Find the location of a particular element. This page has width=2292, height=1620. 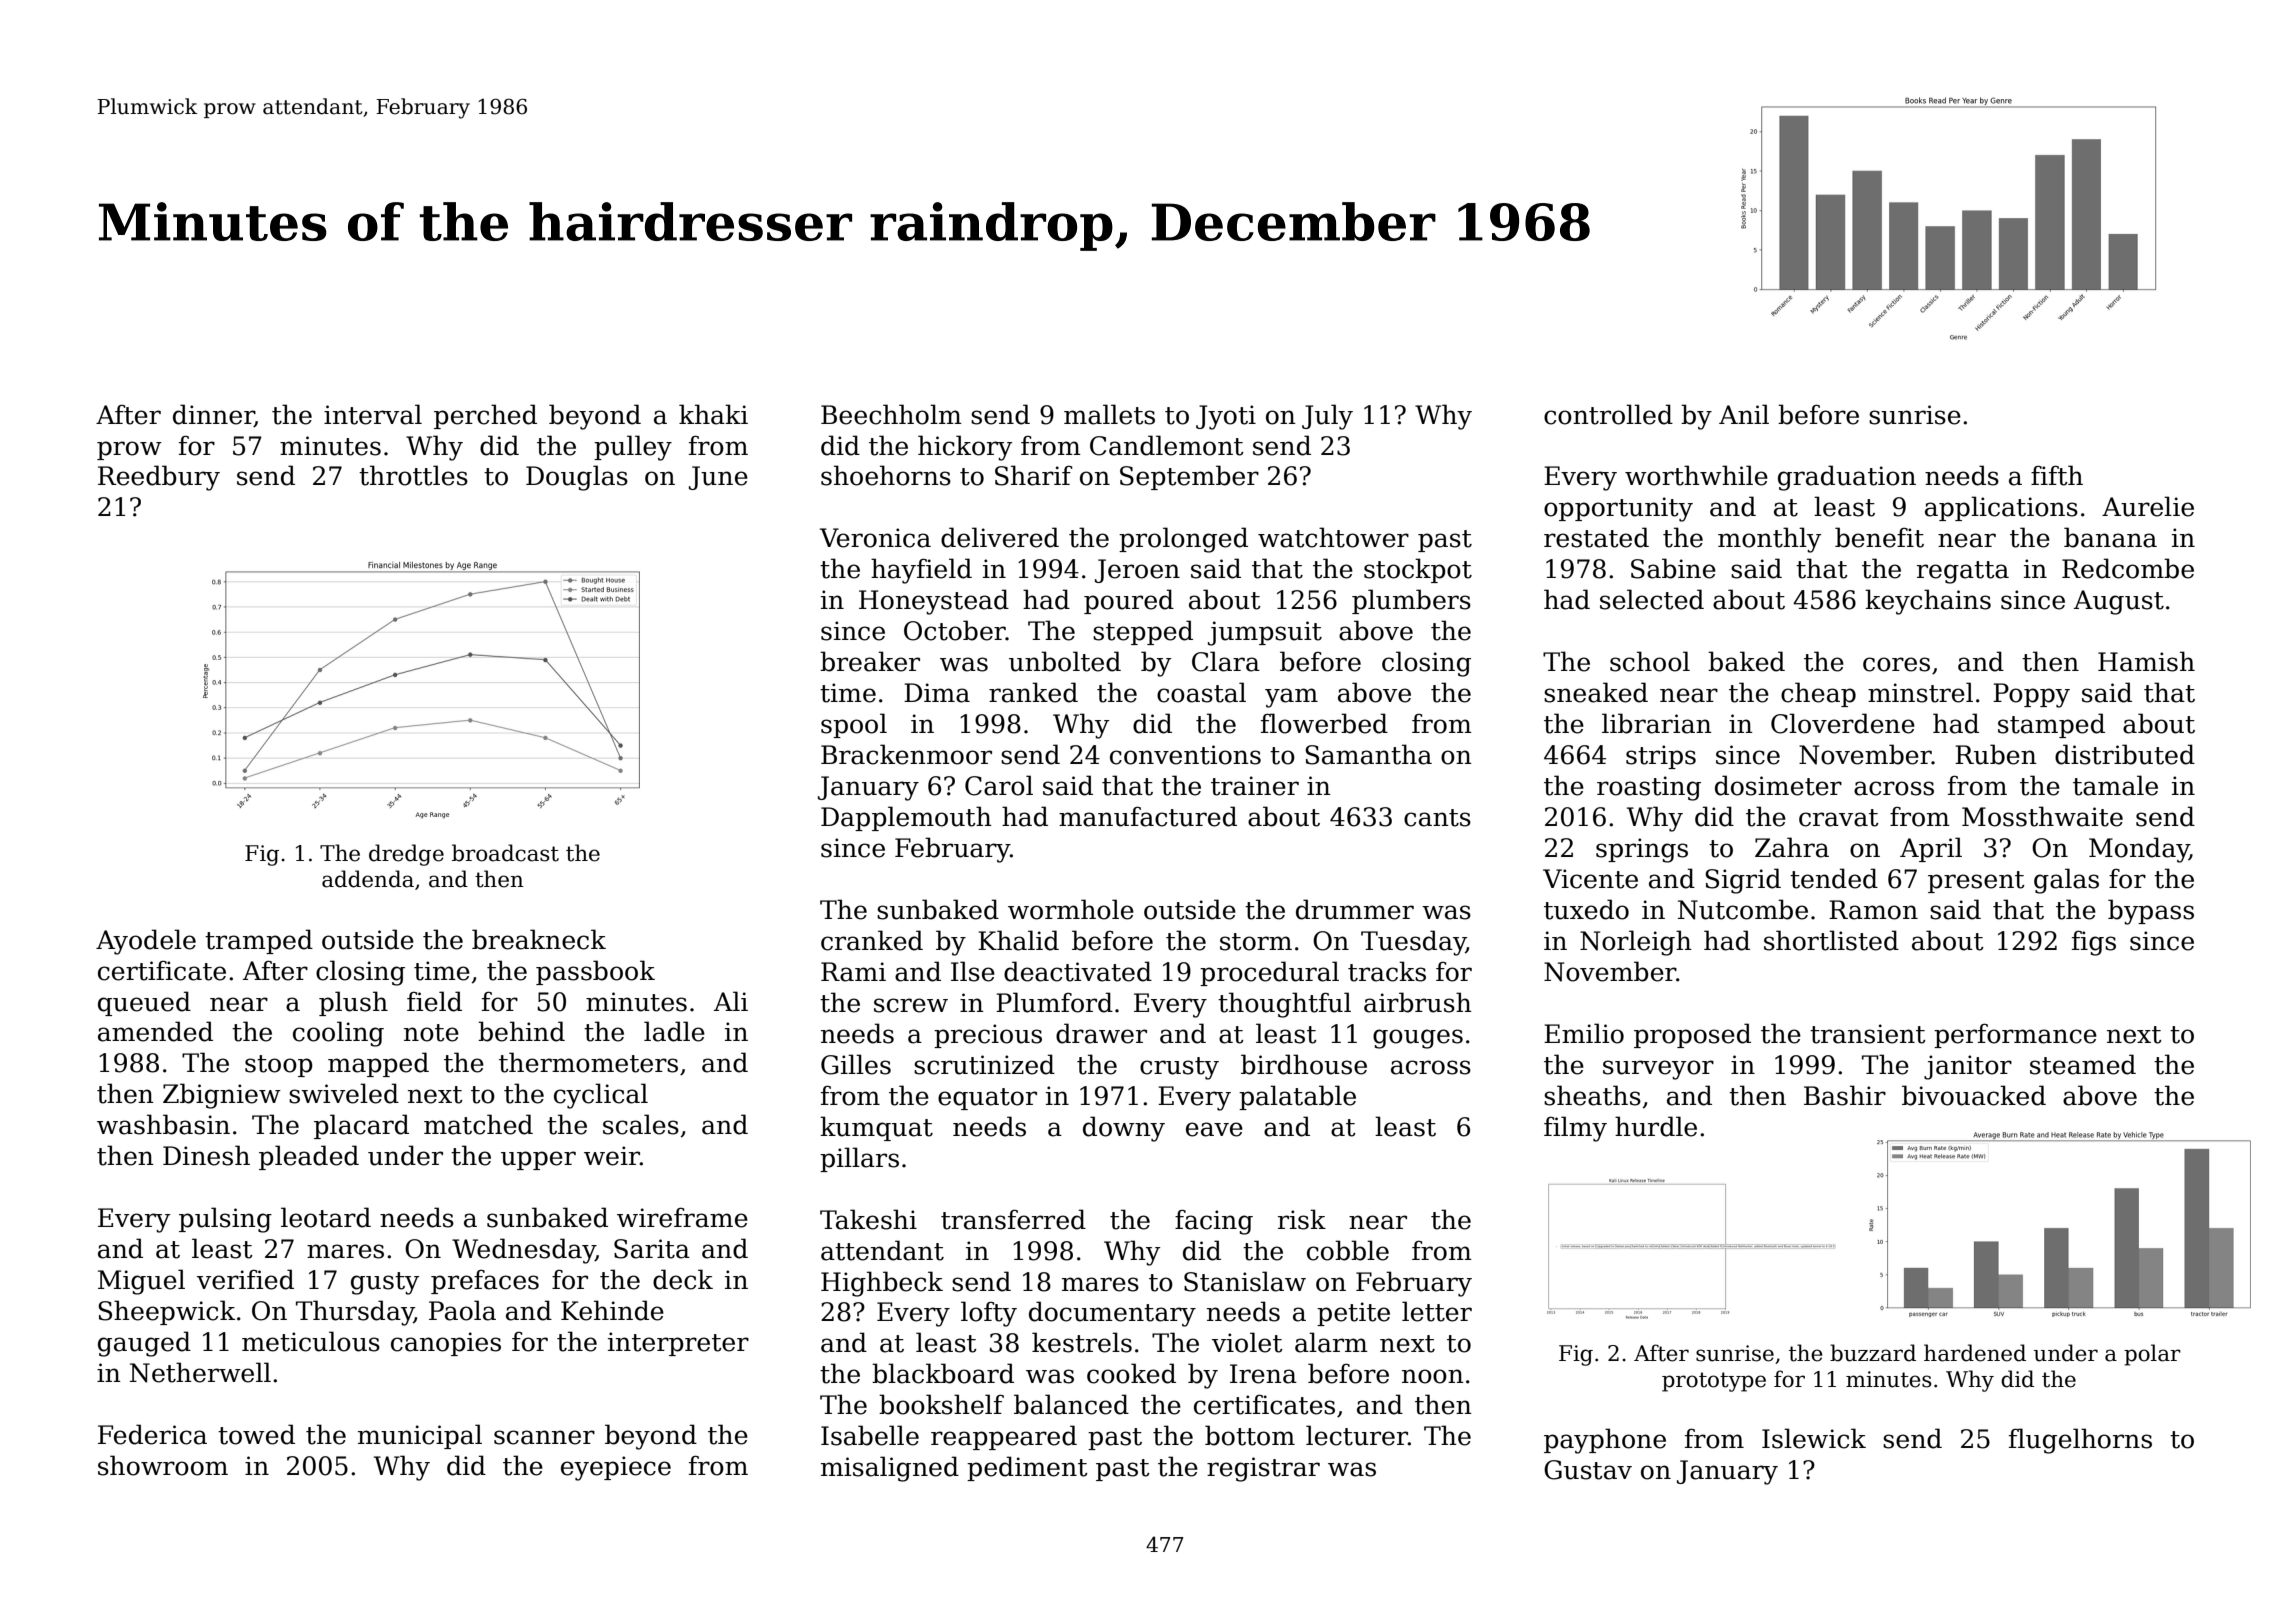

perched is located at coordinates (485, 416).
